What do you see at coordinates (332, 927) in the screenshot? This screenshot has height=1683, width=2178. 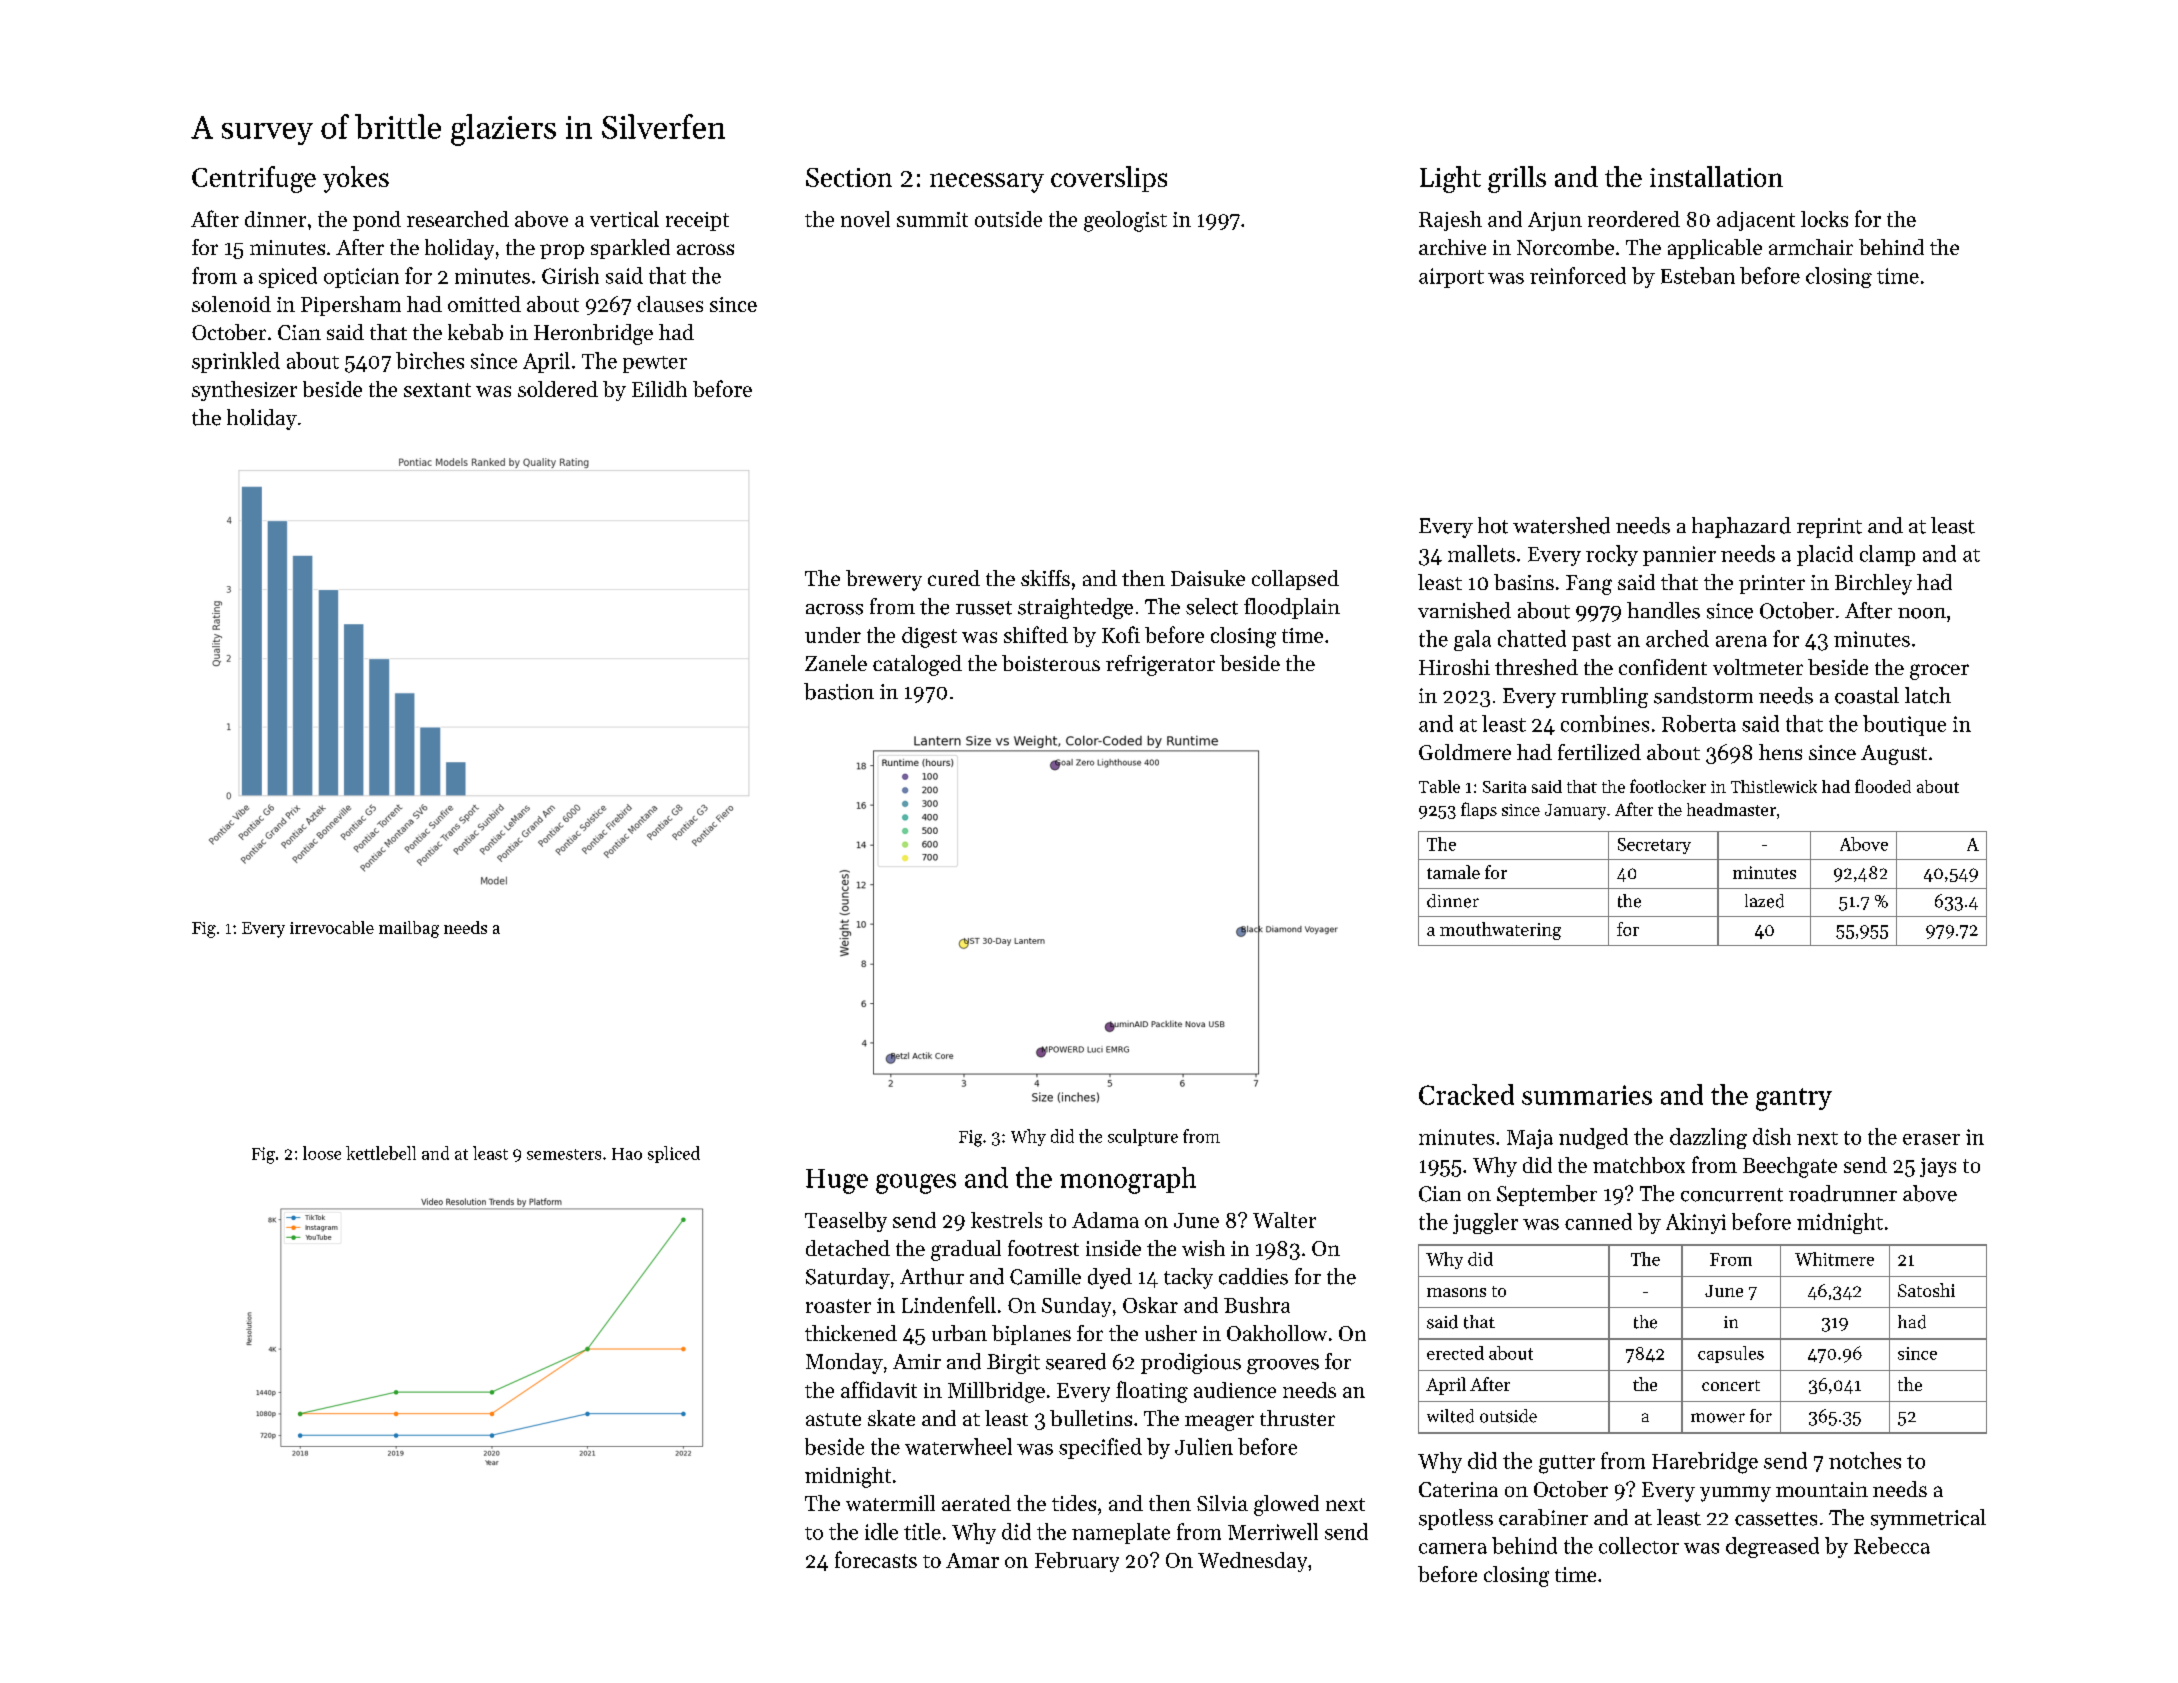 I see `irrevocable` at bounding box center [332, 927].
